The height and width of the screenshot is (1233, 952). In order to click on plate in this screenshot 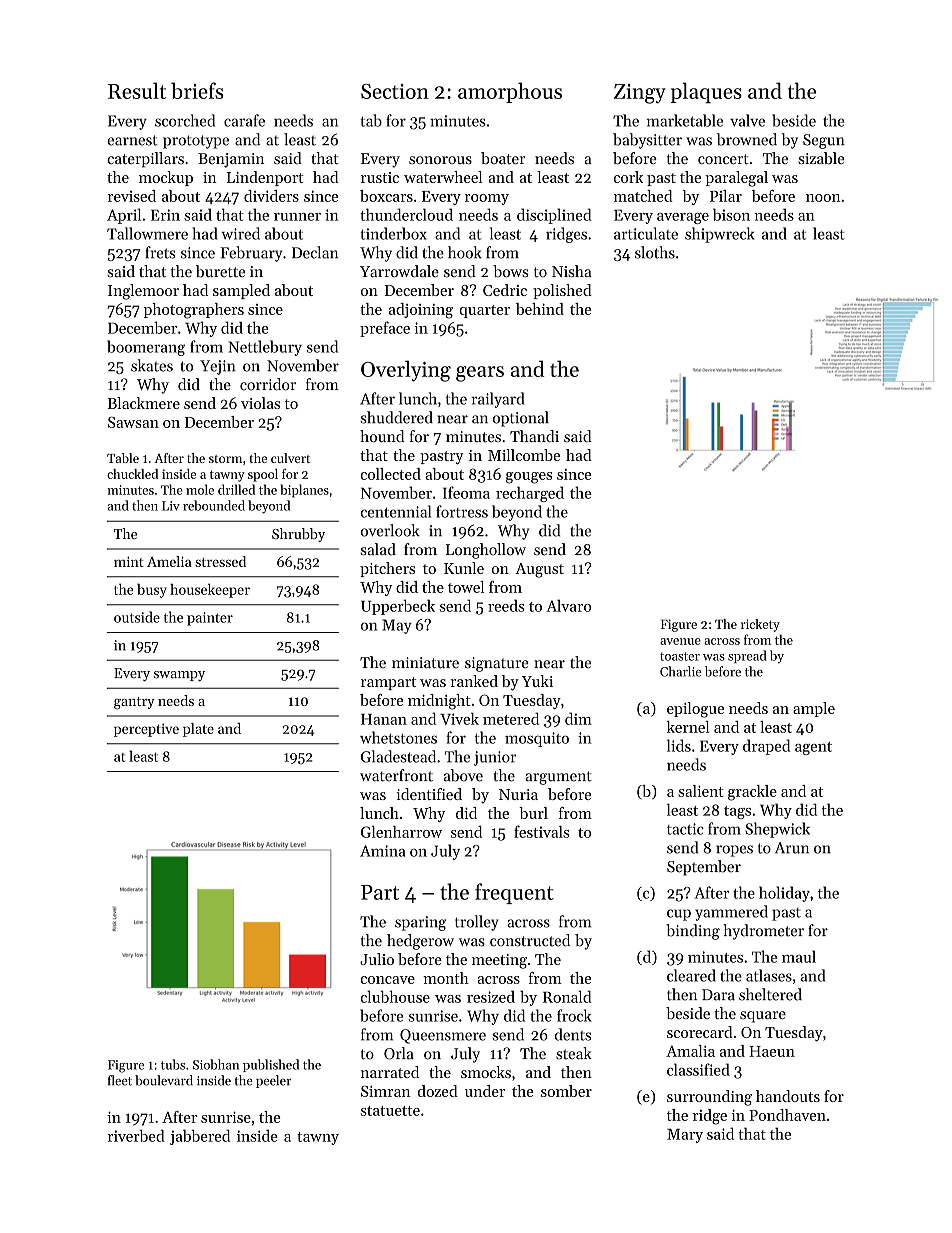, I will do `click(198, 730)`.
